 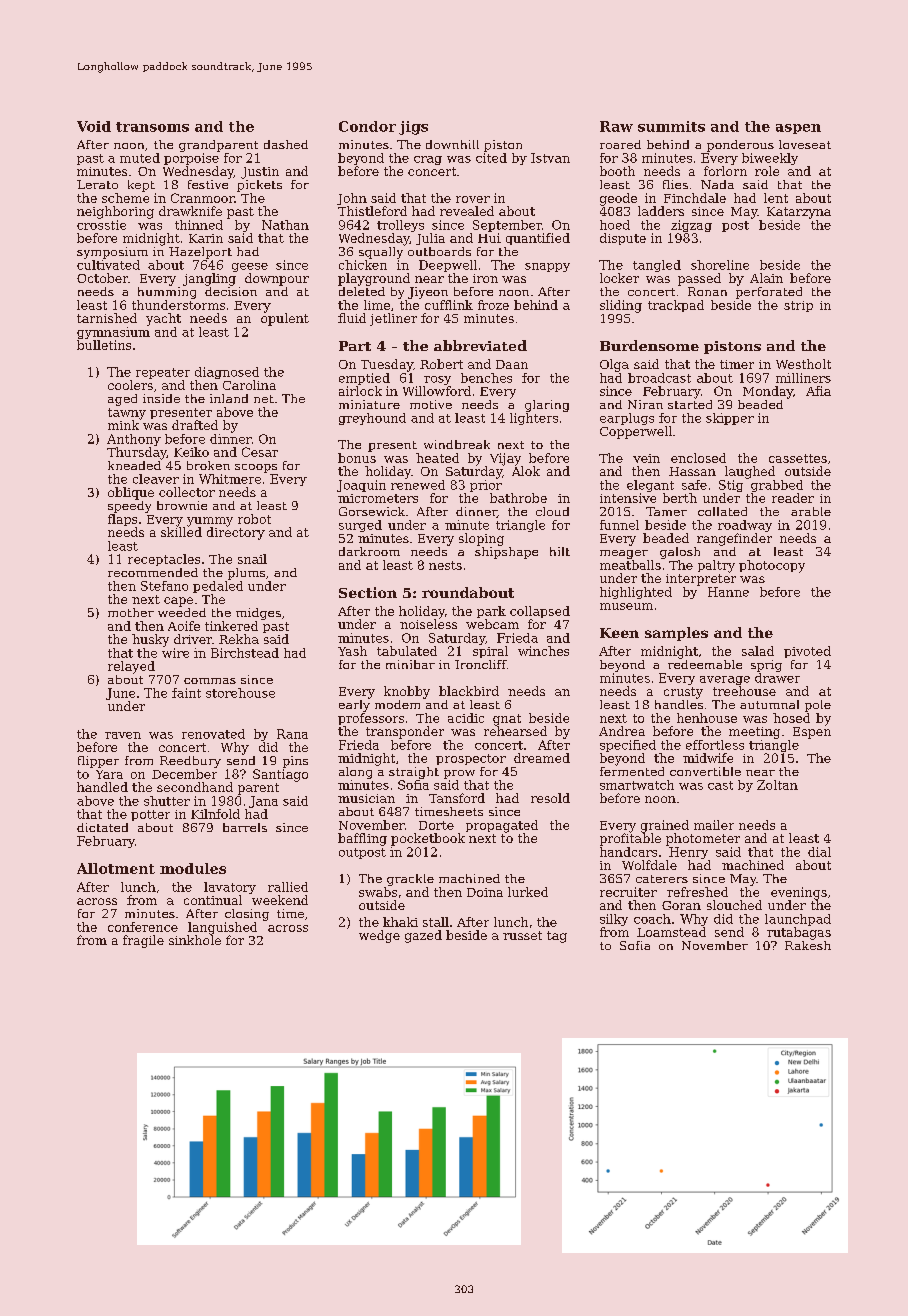 I want to click on gazed, so click(x=423, y=936).
